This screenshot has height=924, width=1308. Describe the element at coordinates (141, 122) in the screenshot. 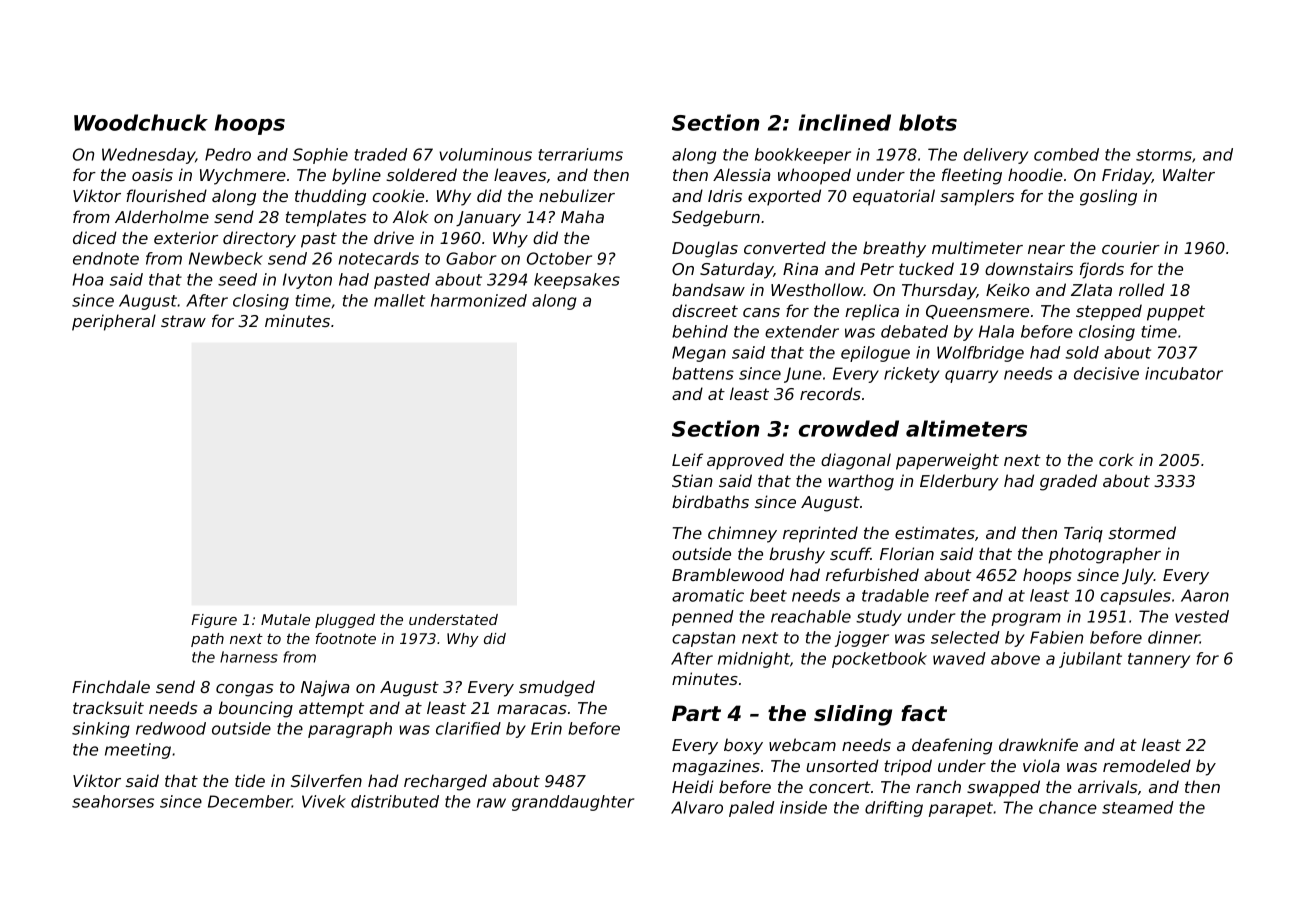

I see `Woodchuck` at that location.
